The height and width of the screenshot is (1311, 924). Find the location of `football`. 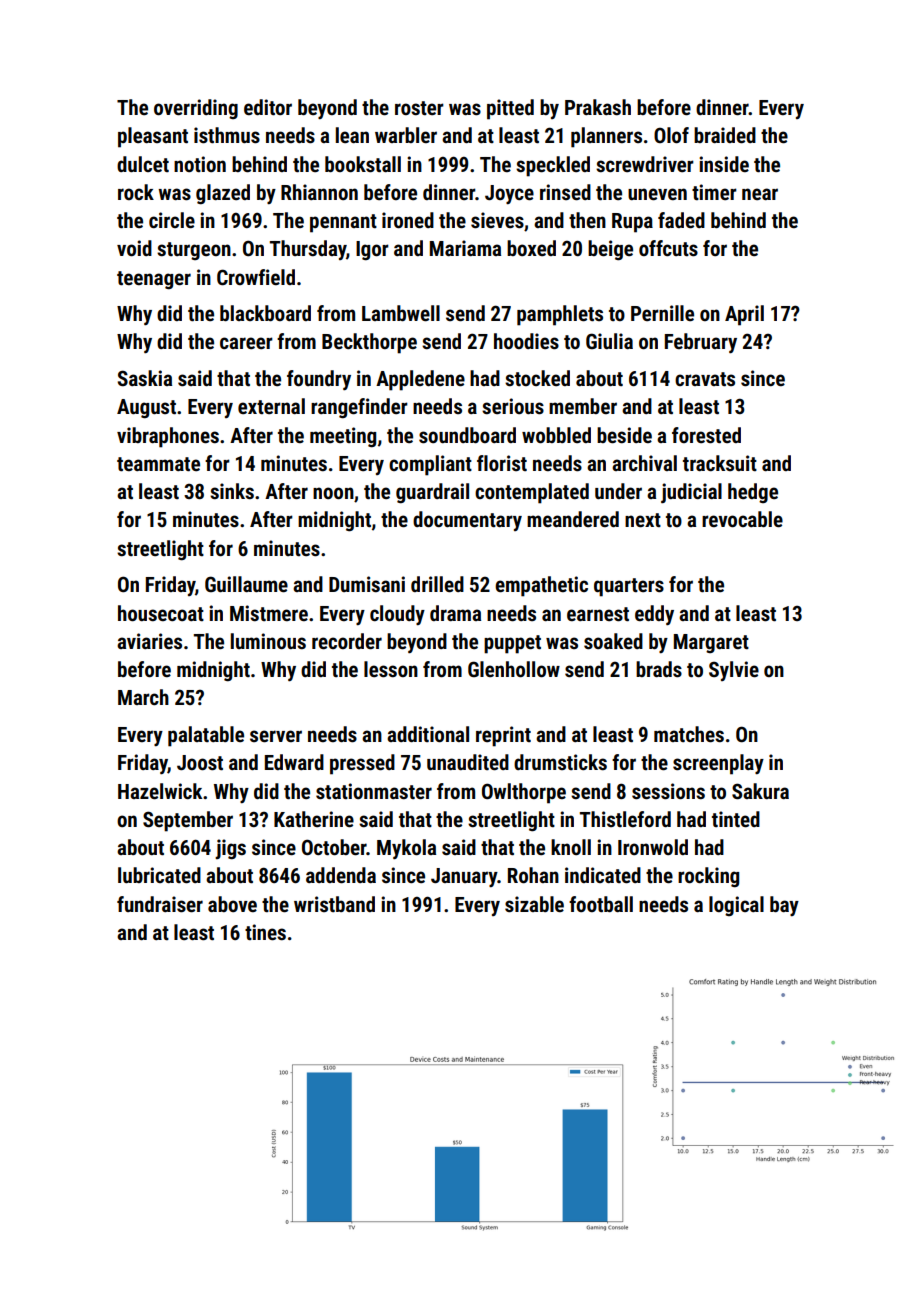

football is located at coordinates (601, 904).
